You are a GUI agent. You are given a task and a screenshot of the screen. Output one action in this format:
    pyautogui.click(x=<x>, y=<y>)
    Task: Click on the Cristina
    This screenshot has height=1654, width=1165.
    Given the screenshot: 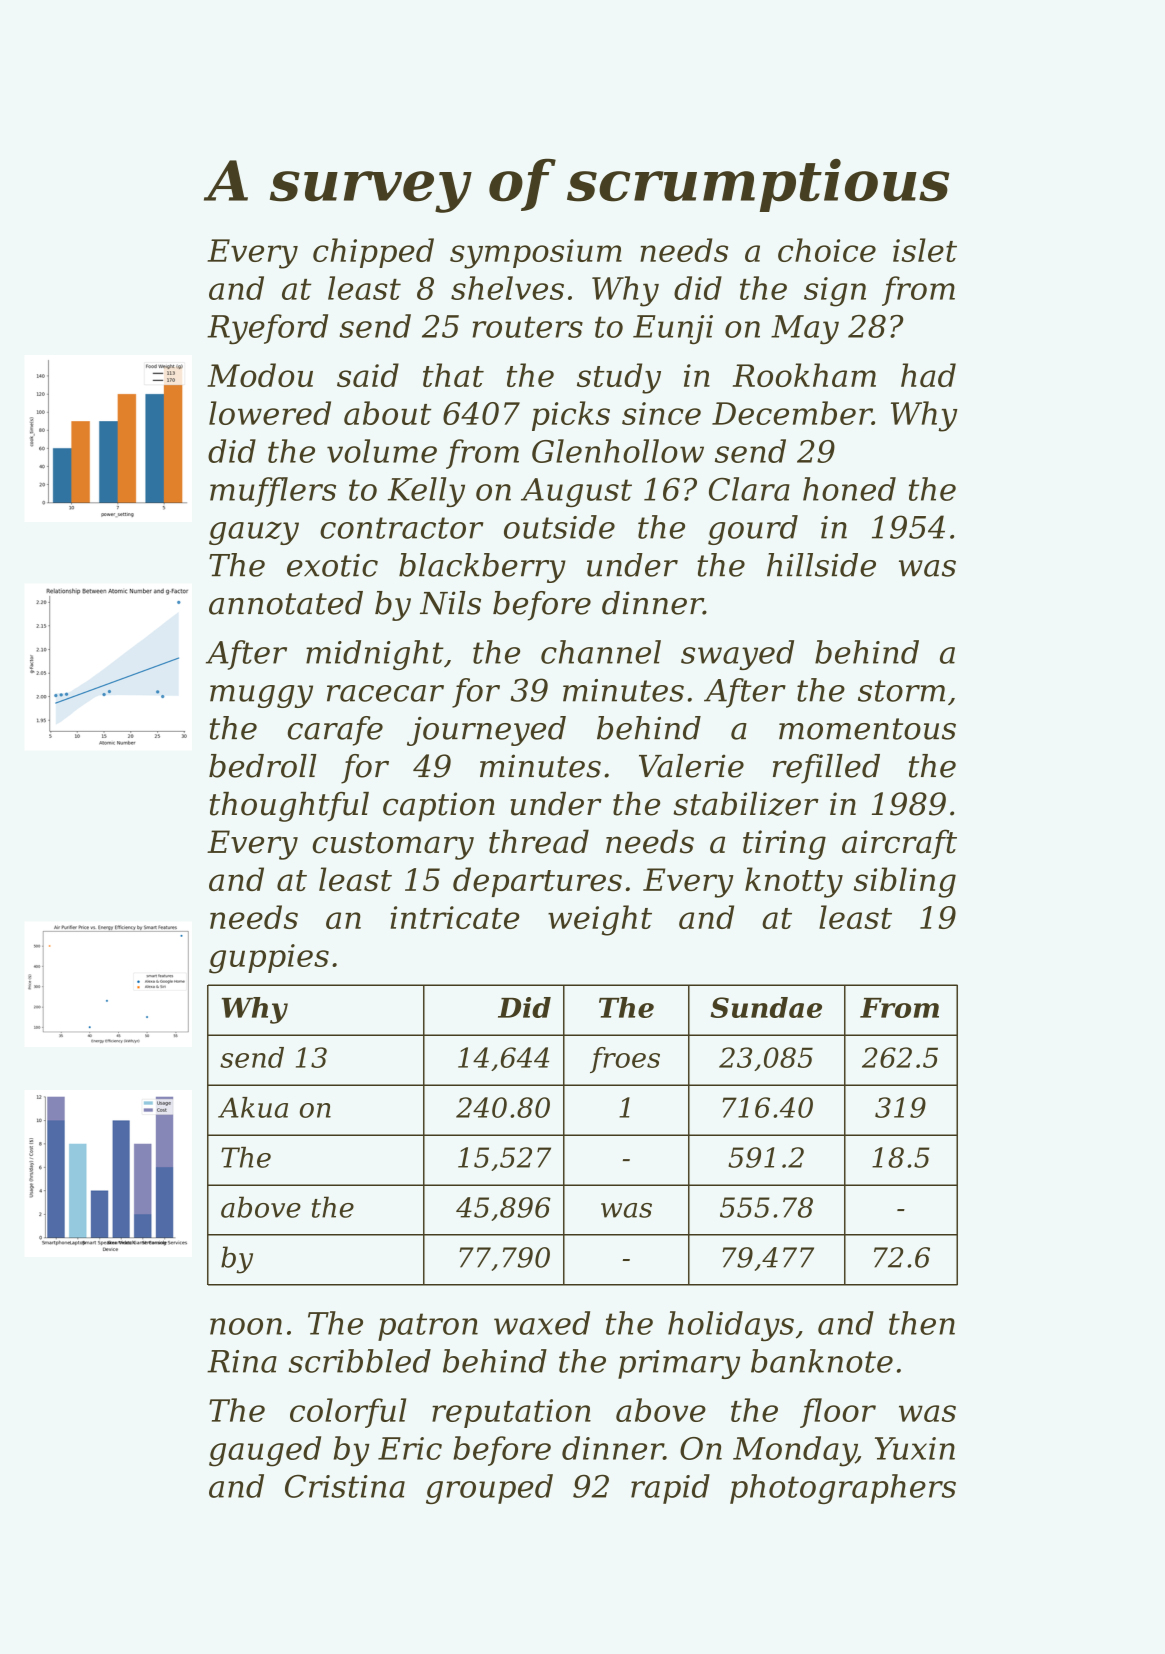 What is the action you would take?
    pyautogui.click(x=345, y=1486)
